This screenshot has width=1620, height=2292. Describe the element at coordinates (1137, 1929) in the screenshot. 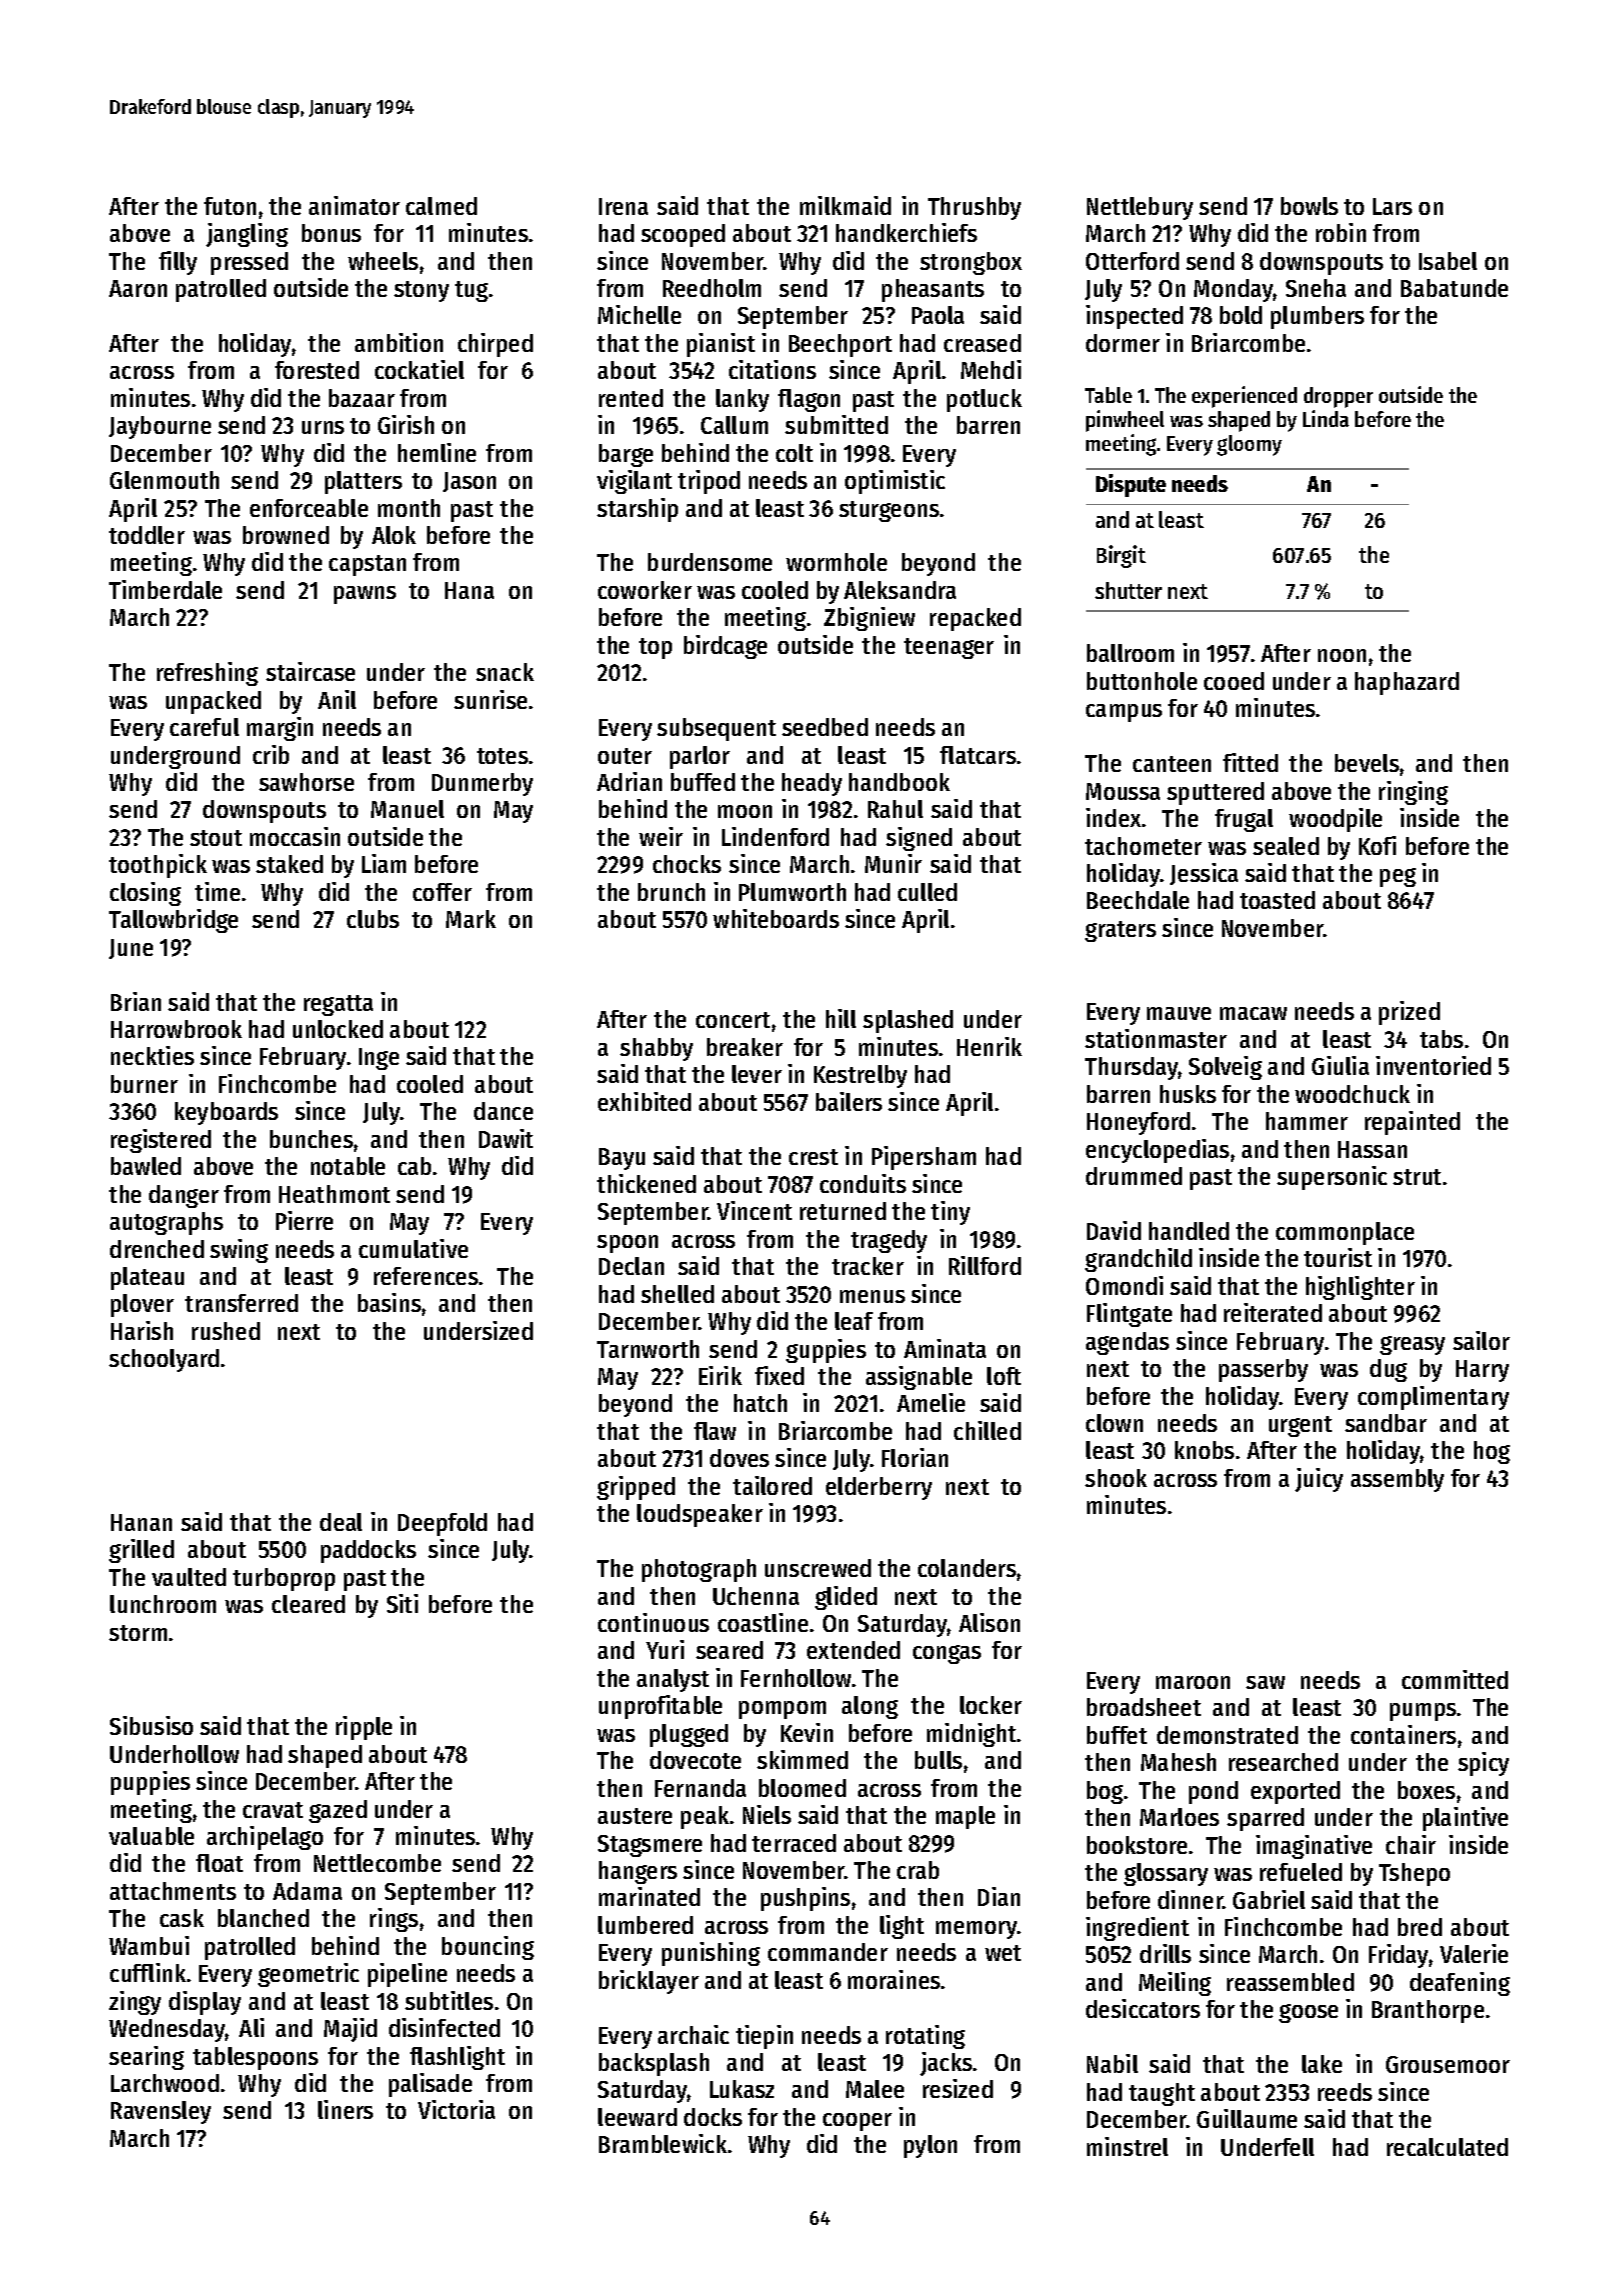

I see `ingredient` at that location.
